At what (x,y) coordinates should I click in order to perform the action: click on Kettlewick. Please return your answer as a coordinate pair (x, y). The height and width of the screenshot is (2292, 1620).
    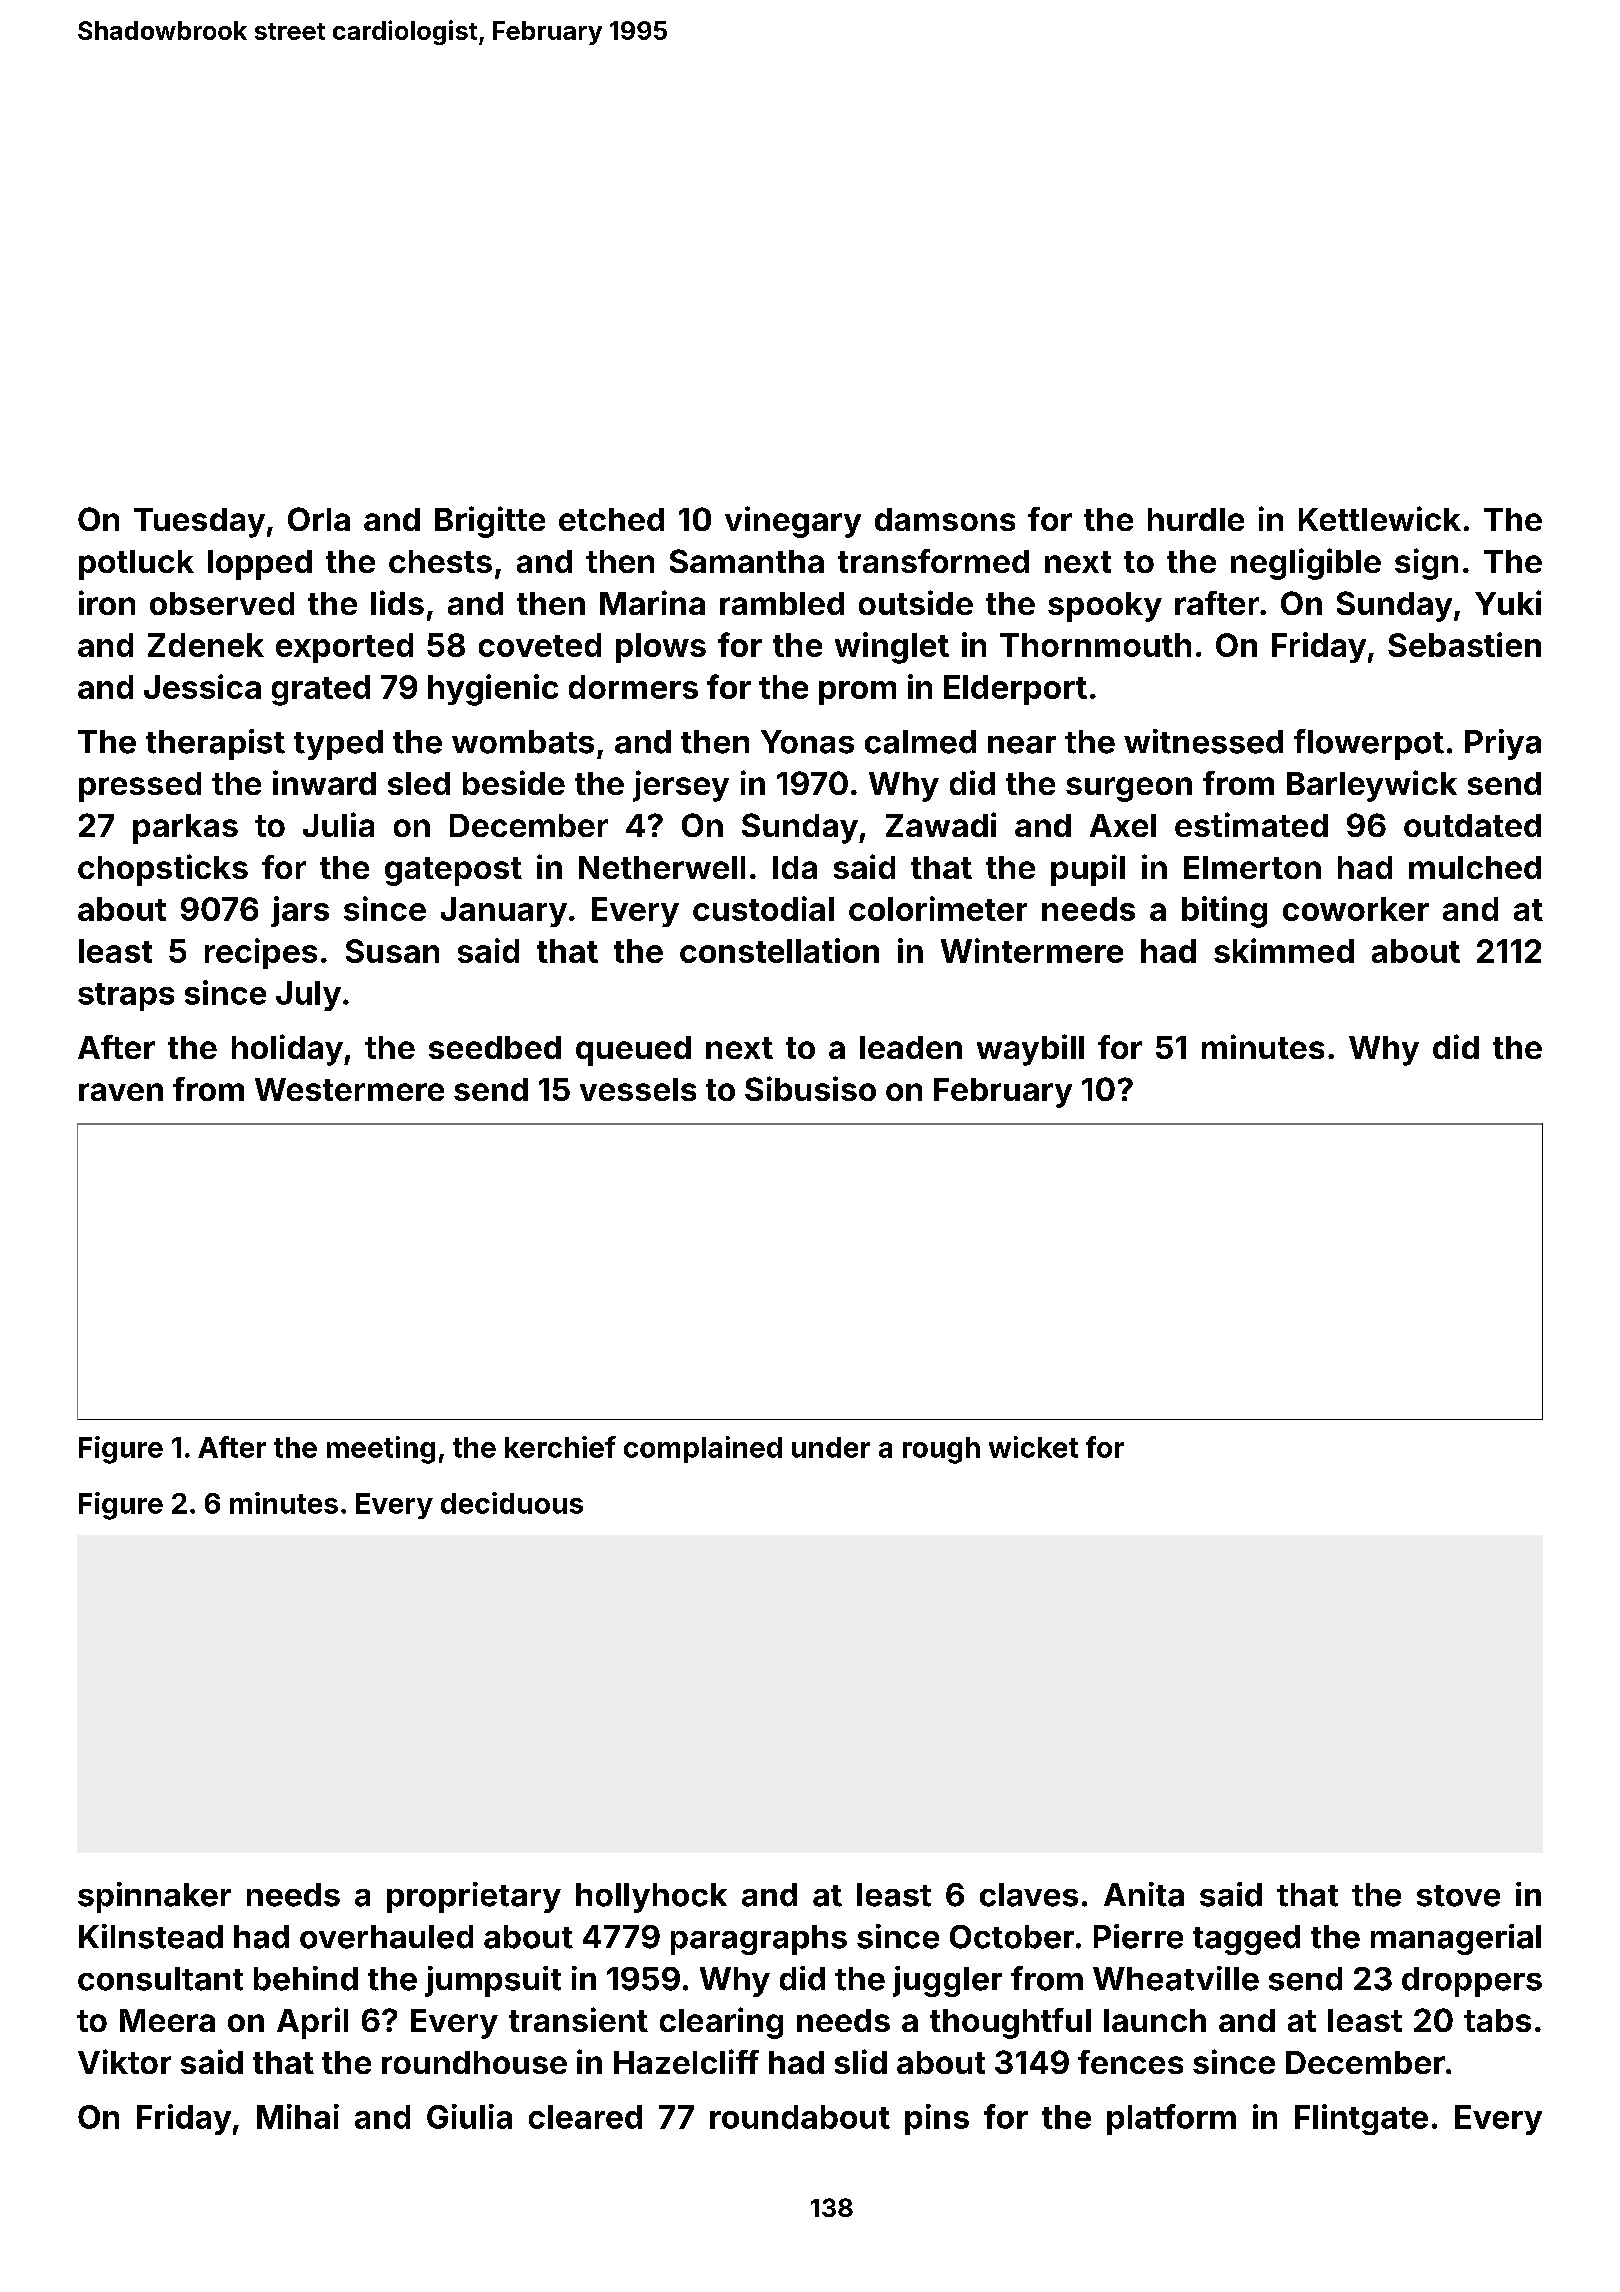
    Looking at the image, I should click on (1380, 518).
